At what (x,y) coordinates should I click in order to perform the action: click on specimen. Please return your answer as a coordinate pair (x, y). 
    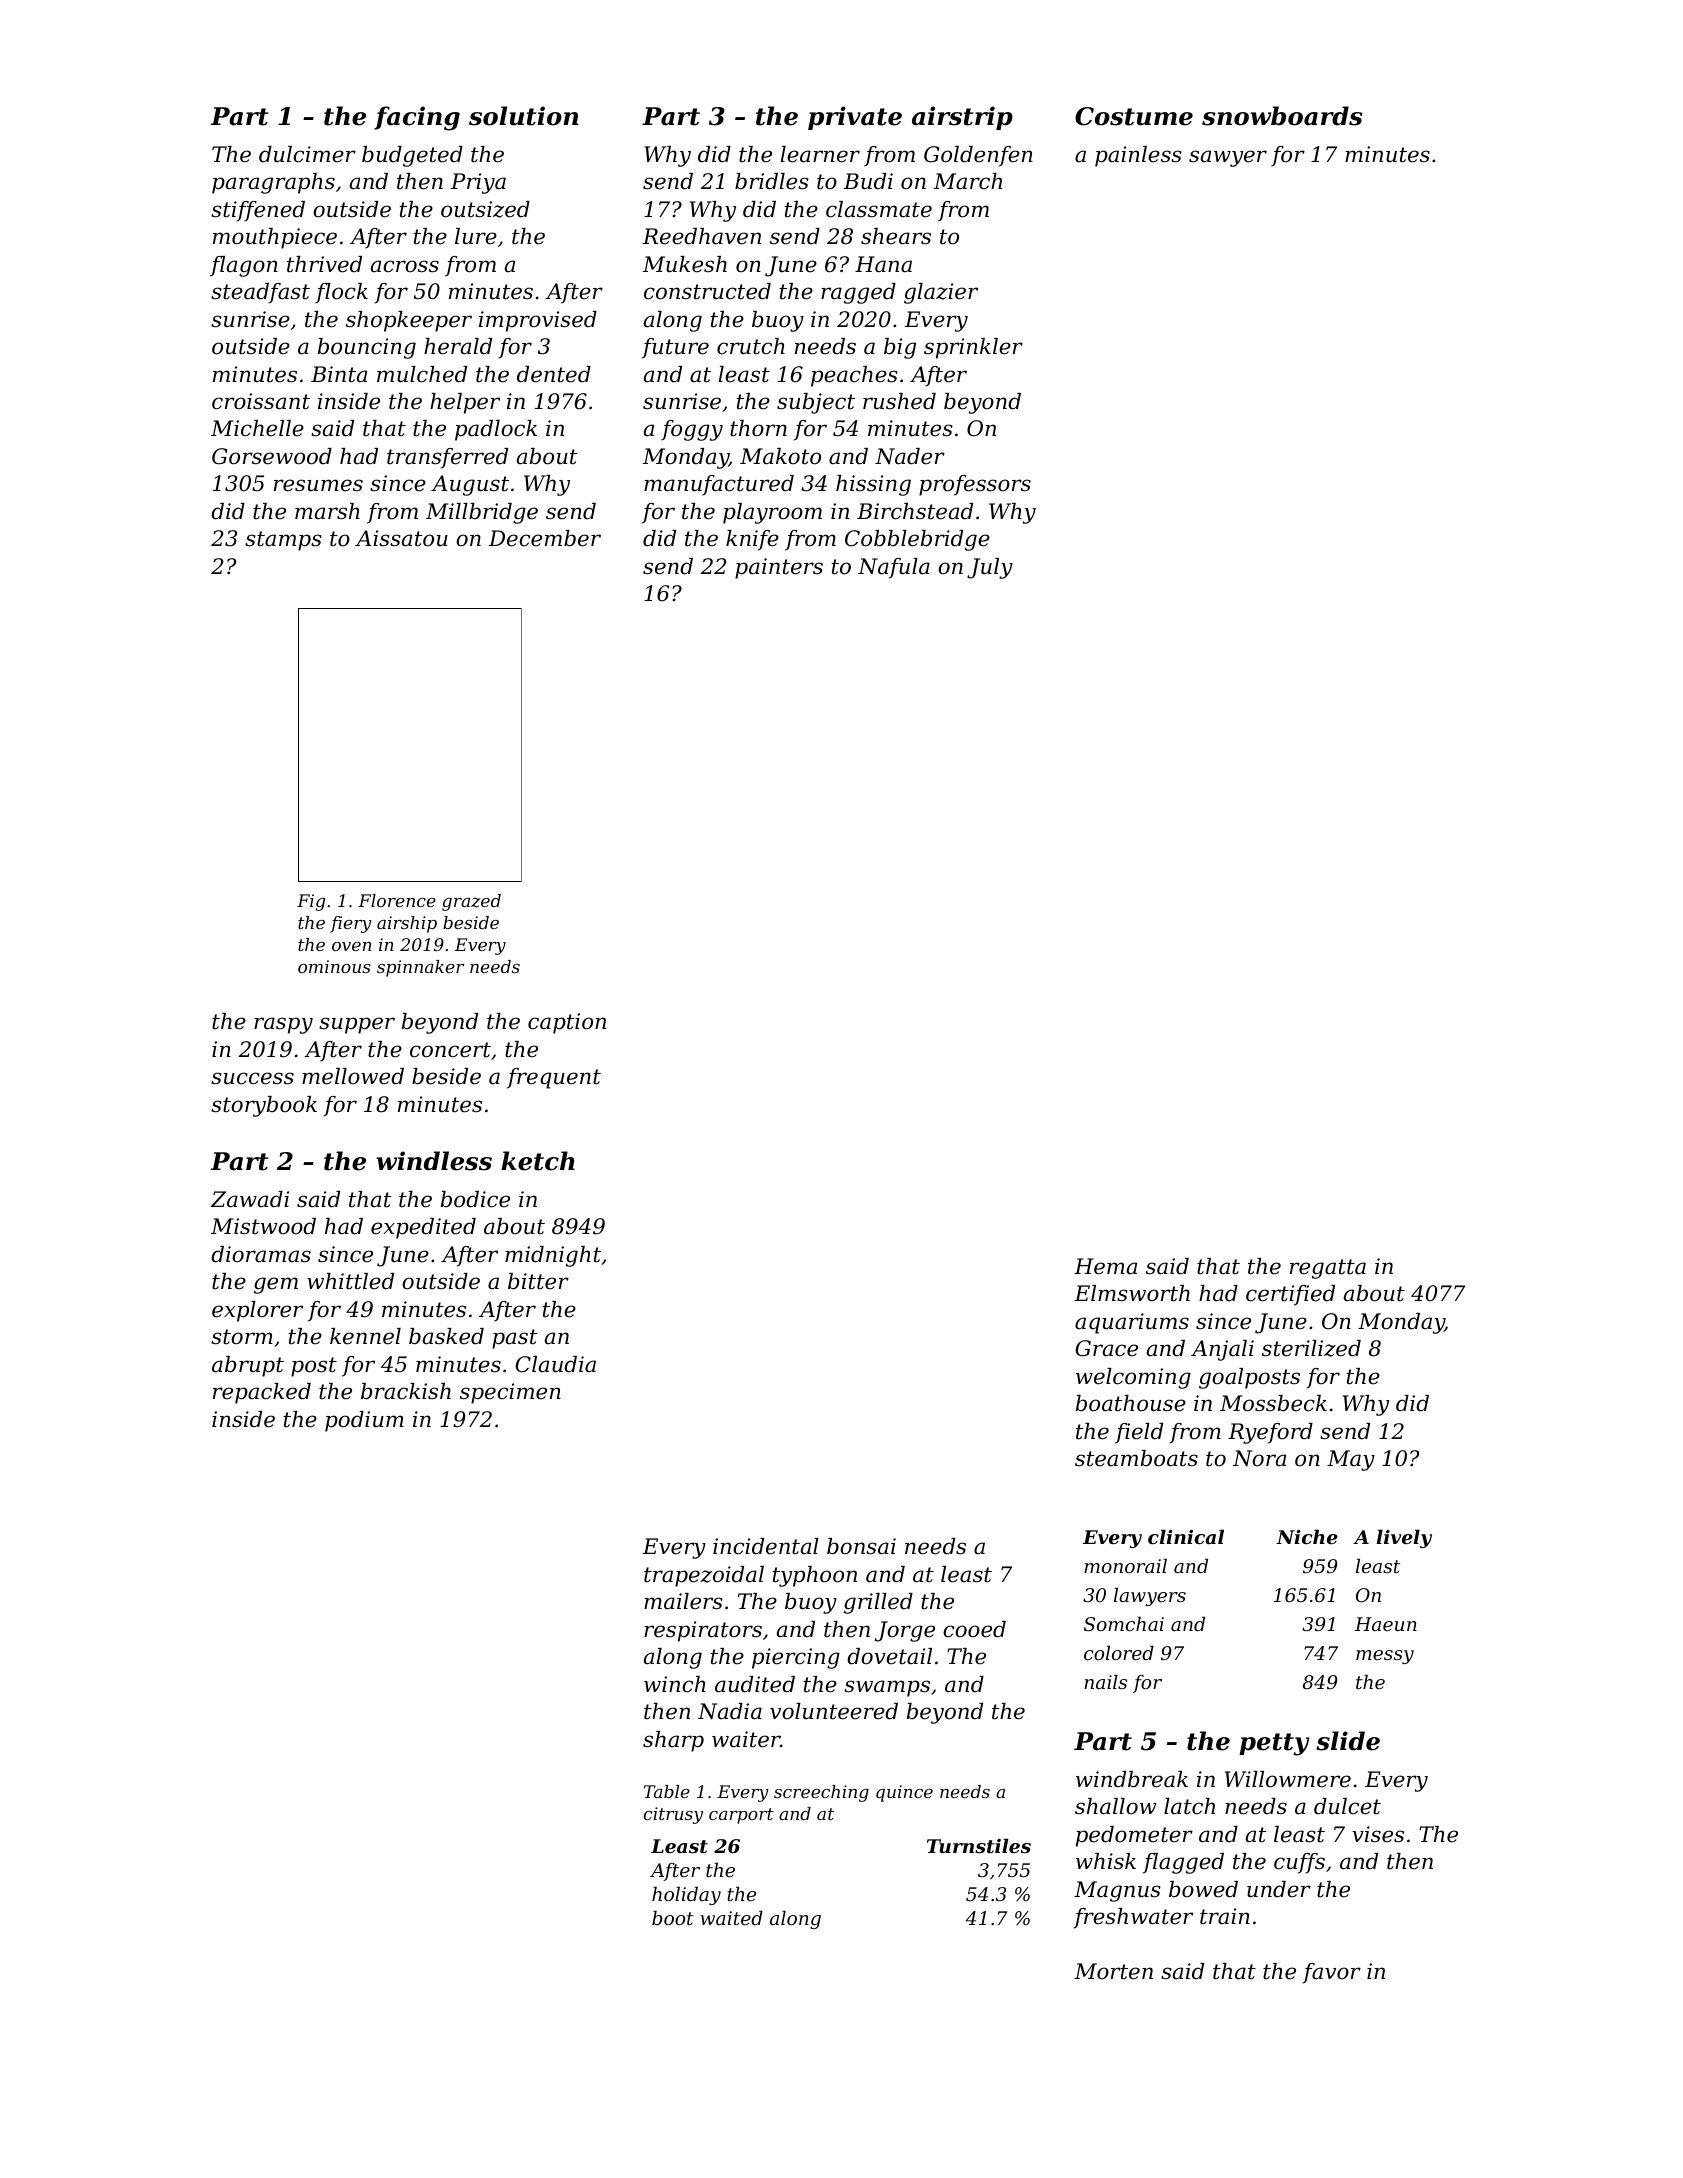
    Looking at the image, I should click on (510, 1393).
